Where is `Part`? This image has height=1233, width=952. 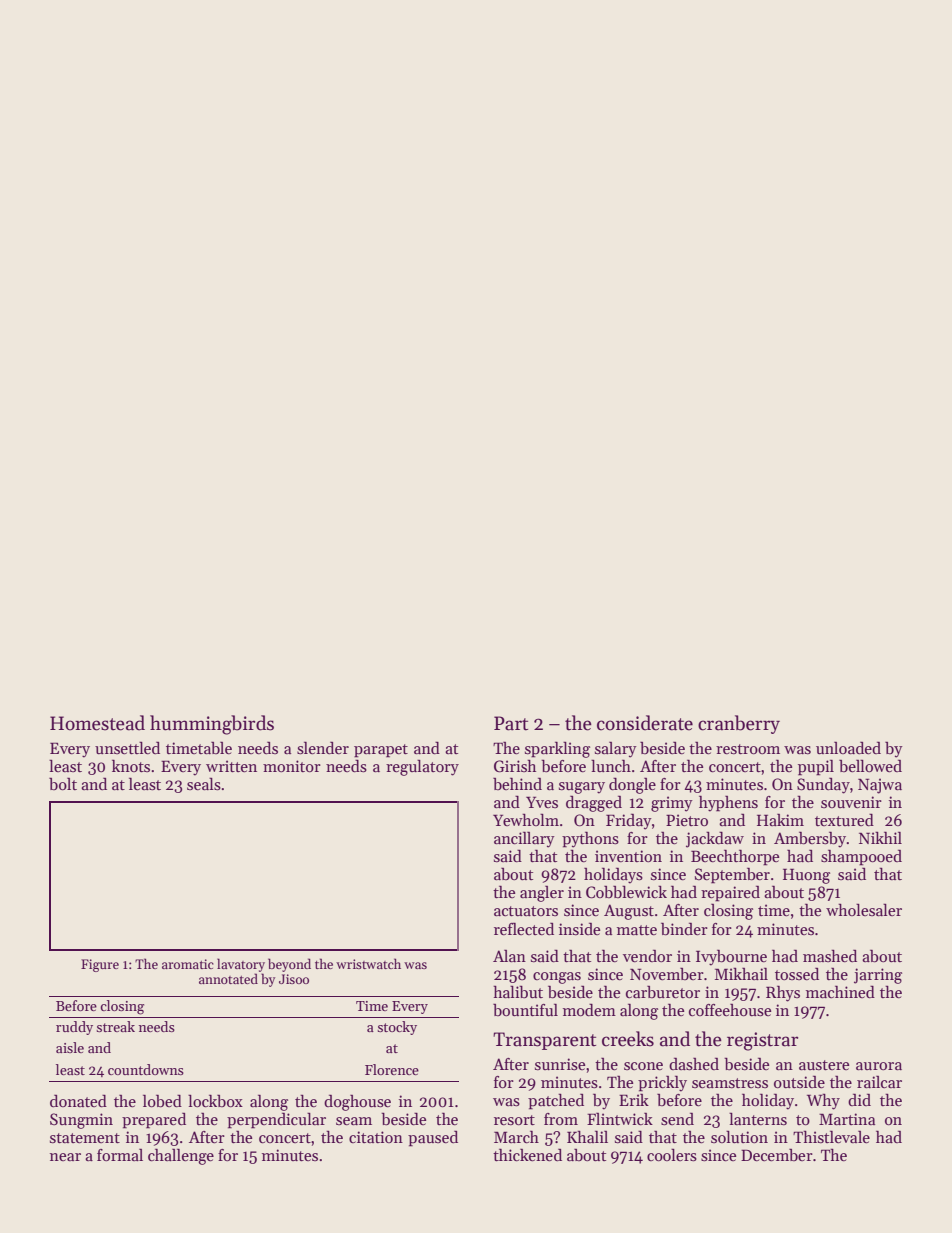 Part is located at coordinates (511, 723).
